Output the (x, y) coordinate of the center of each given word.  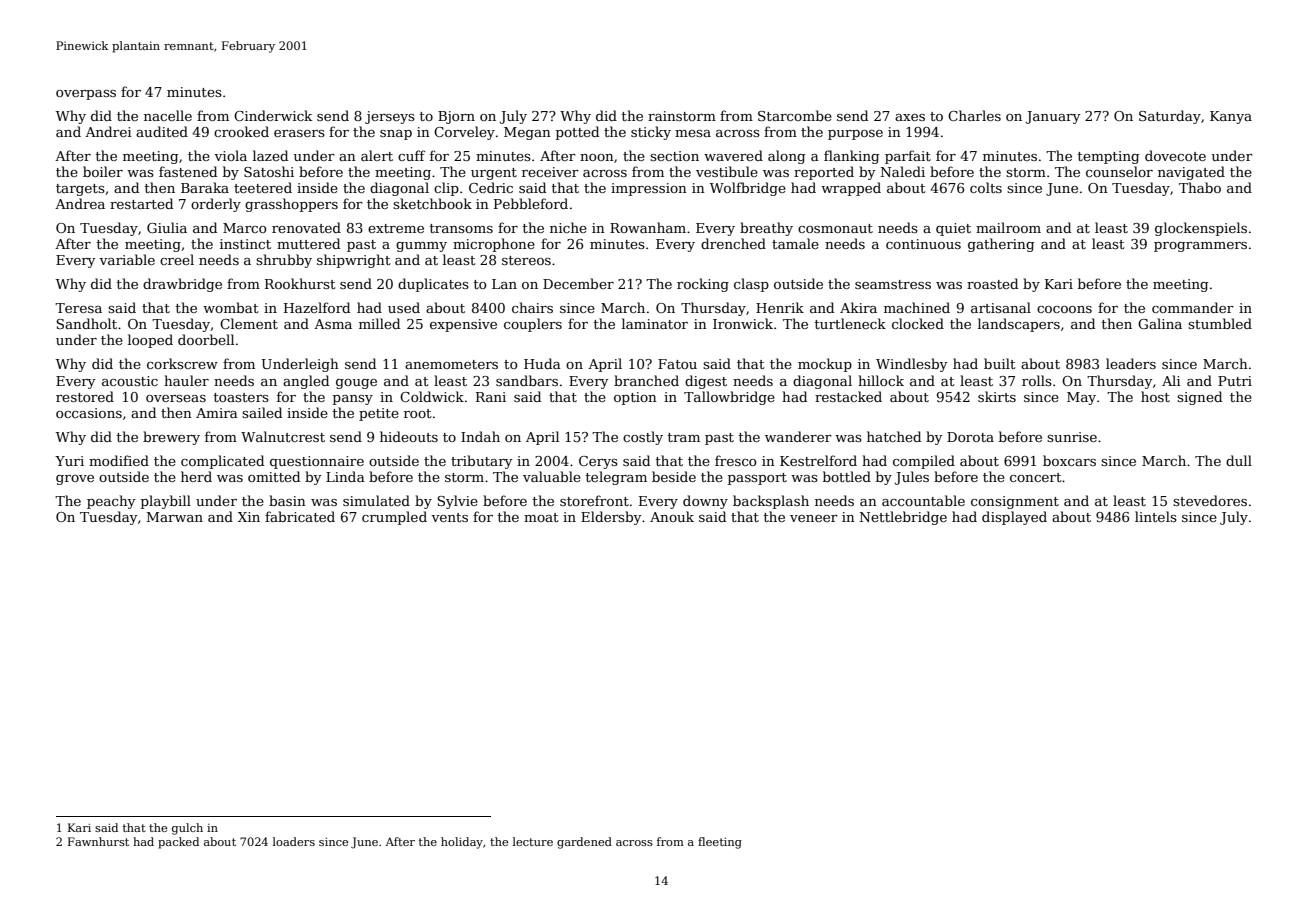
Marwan (175, 517)
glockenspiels (1201, 229)
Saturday (1170, 117)
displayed (1014, 518)
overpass (86, 95)
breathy (766, 229)
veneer (814, 518)
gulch (187, 829)
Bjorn (456, 117)
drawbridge (182, 285)
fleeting (720, 843)
